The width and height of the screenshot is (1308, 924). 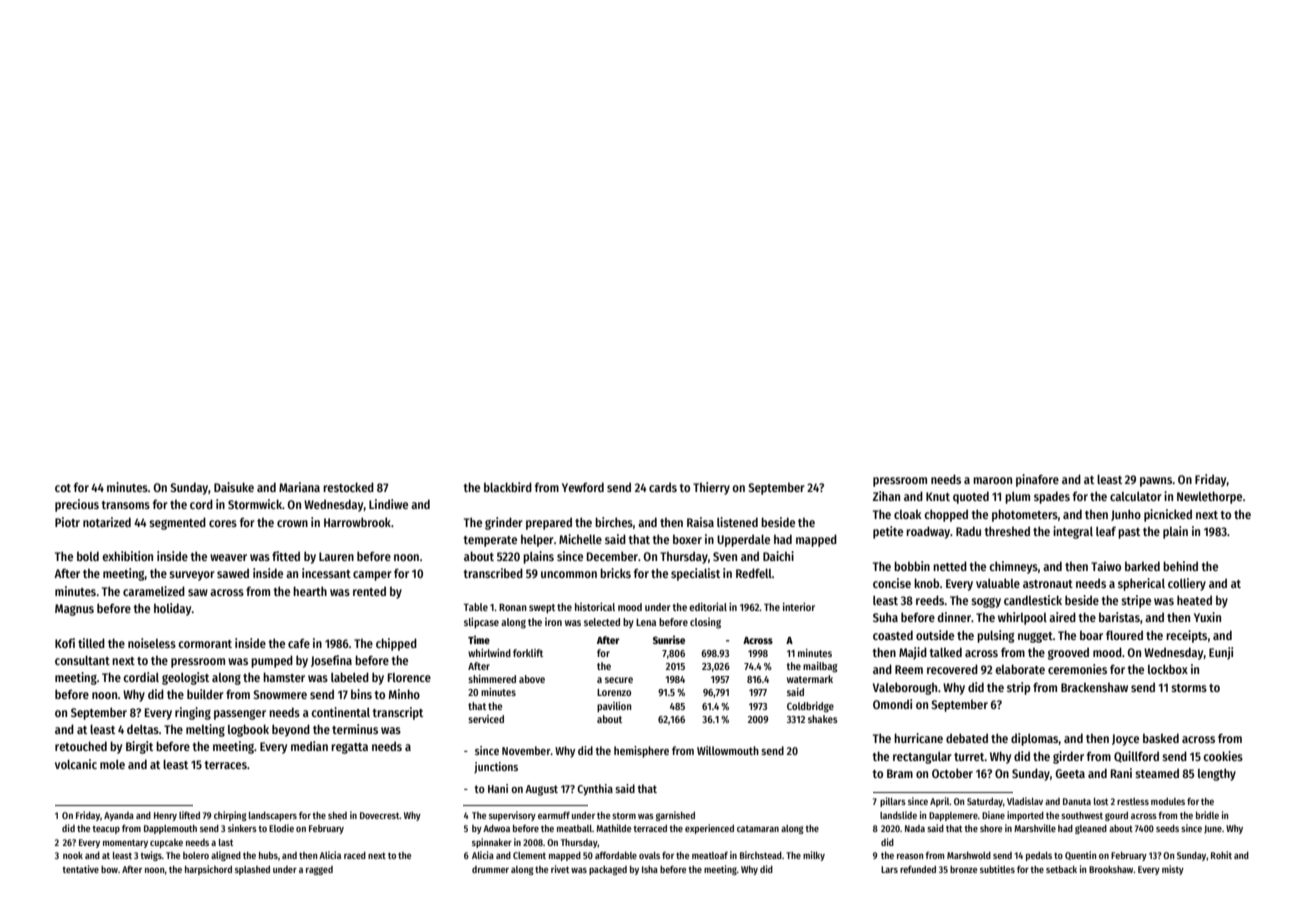 I want to click on transcribed, so click(x=493, y=573).
